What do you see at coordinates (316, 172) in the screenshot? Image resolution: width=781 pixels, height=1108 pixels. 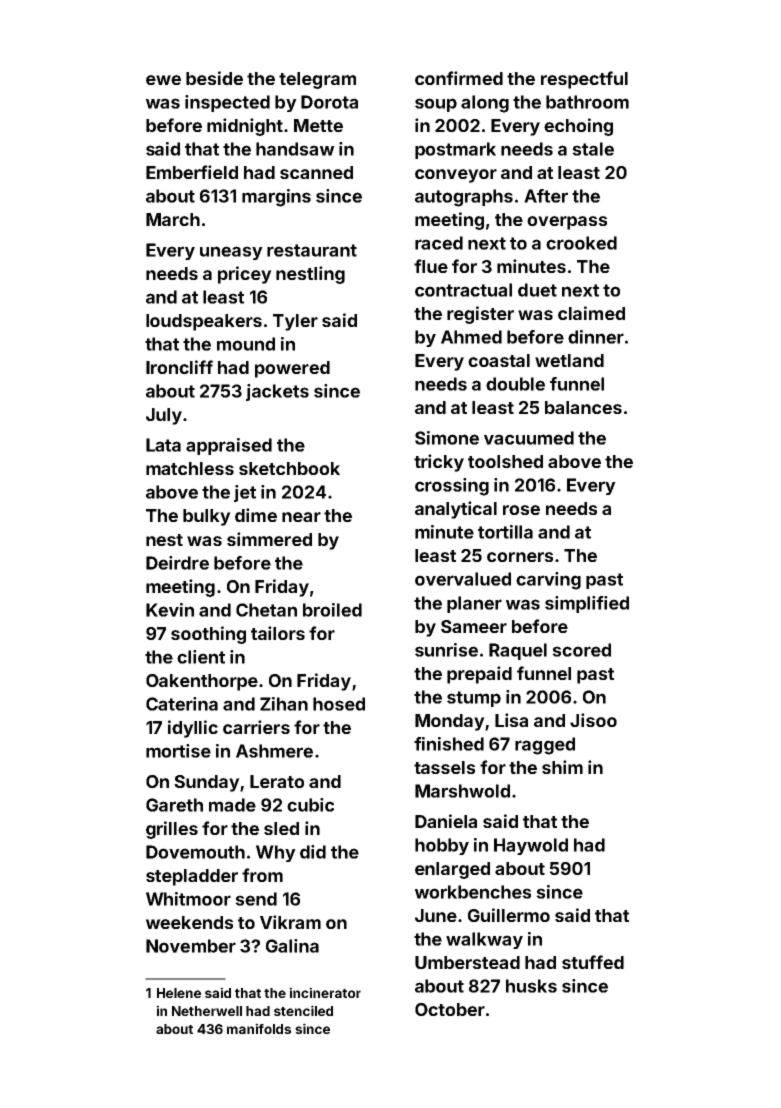 I see `scanned` at bounding box center [316, 172].
